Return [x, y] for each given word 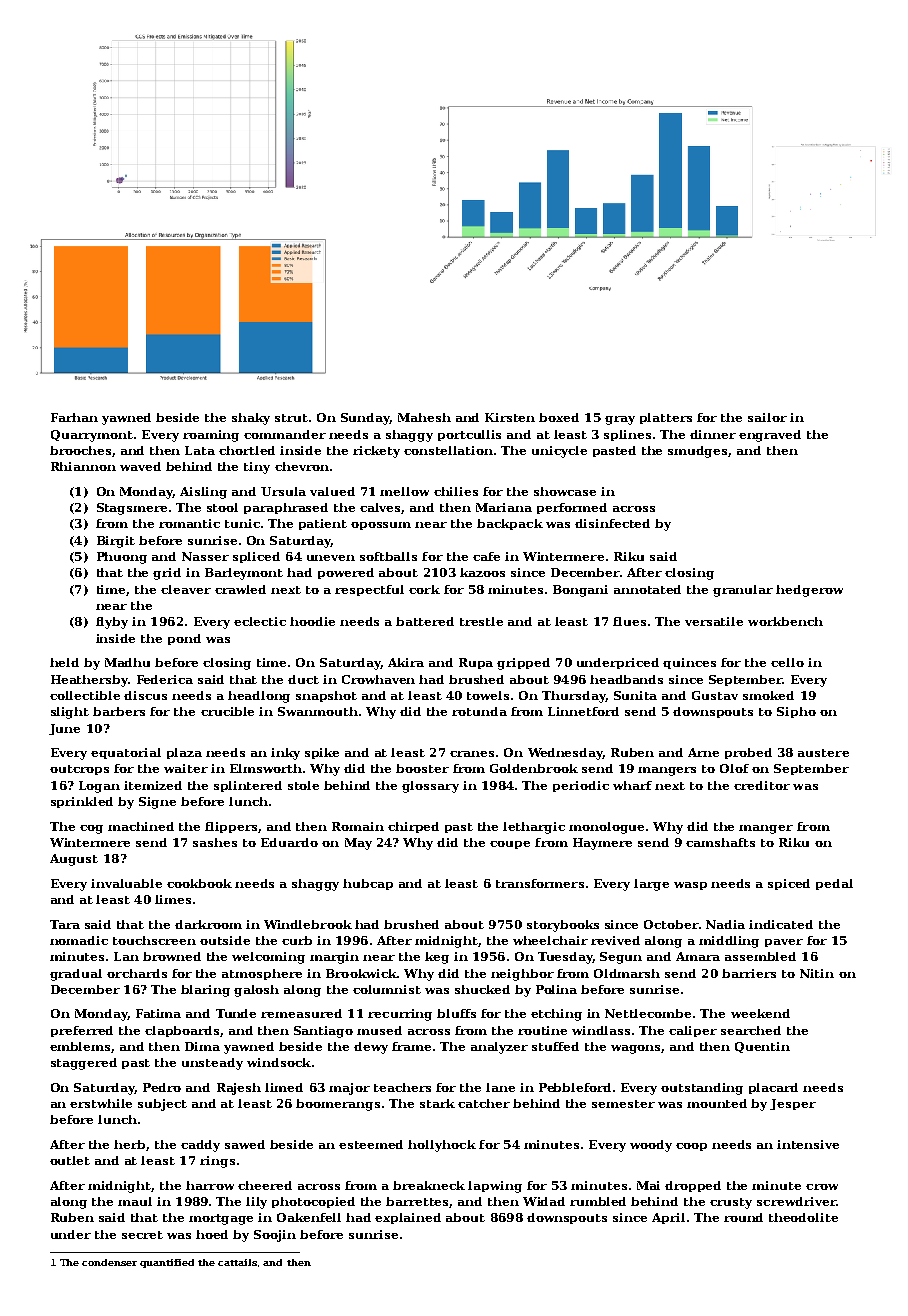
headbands [626, 679]
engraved [770, 436]
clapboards [182, 1031]
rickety [376, 452]
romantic [189, 523]
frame [411, 1046]
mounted [717, 1103]
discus [145, 695]
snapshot [326, 696]
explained [408, 1218]
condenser [109, 1262]
